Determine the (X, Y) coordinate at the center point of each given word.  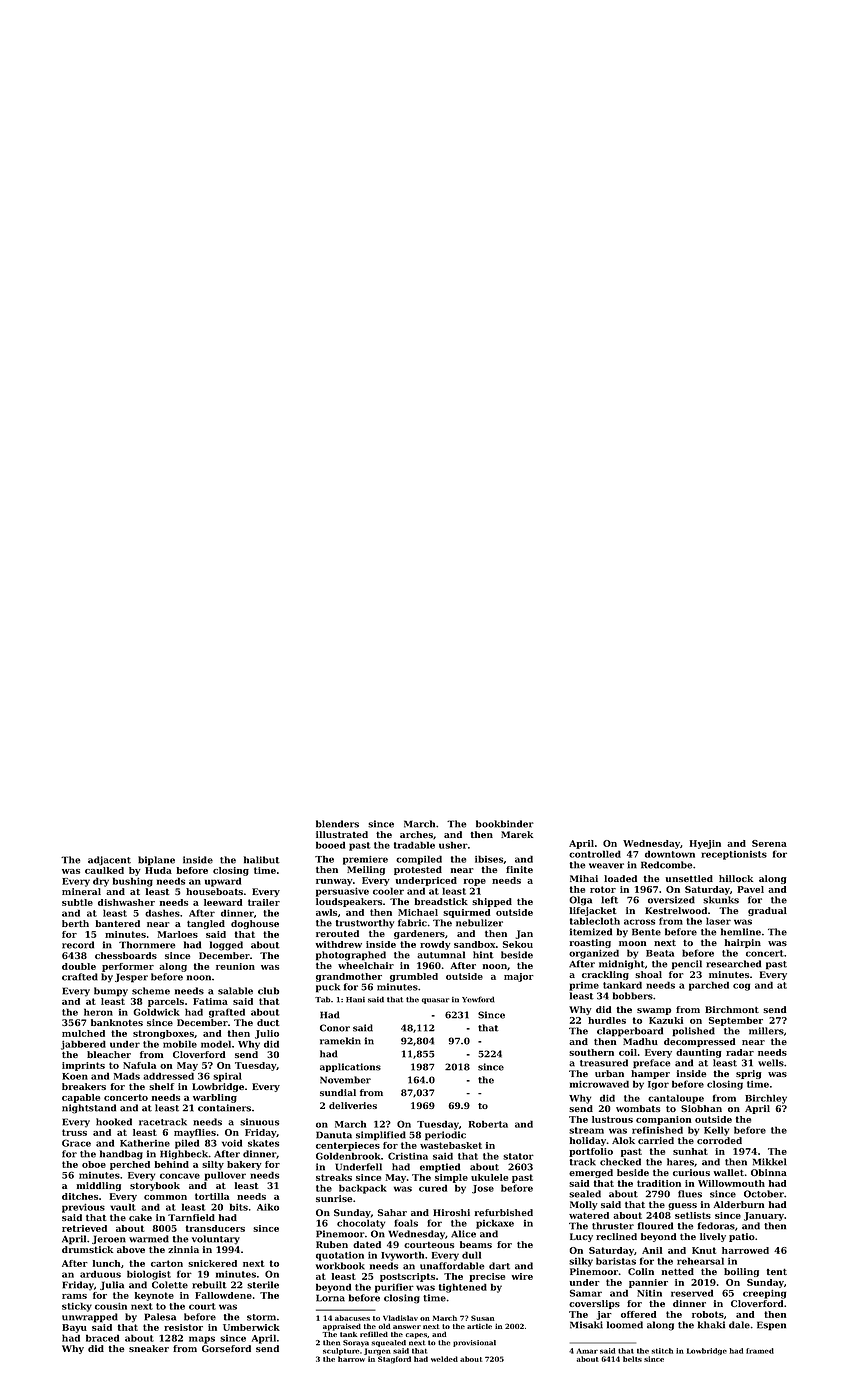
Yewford (478, 999)
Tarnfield (191, 1217)
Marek (517, 834)
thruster (613, 1226)
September (736, 1021)
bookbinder (505, 824)
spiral (227, 1077)
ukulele (489, 1177)
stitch (662, 1351)
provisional (474, 1343)
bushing (133, 882)
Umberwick (251, 1327)
